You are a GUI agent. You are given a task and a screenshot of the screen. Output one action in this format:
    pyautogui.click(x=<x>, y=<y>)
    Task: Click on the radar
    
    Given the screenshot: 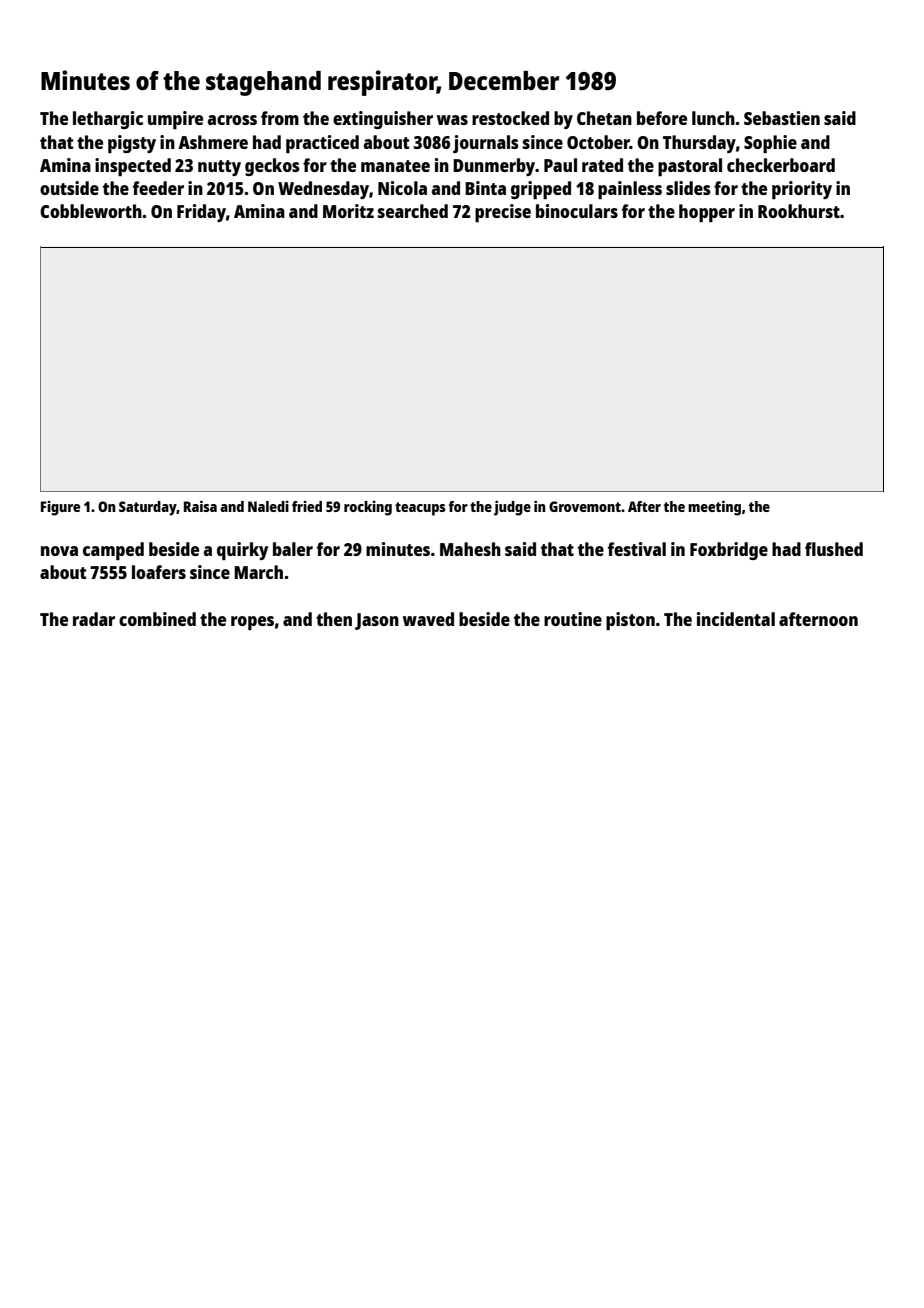 What is the action you would take?
    pyautogui.click(x=94, y=619)
